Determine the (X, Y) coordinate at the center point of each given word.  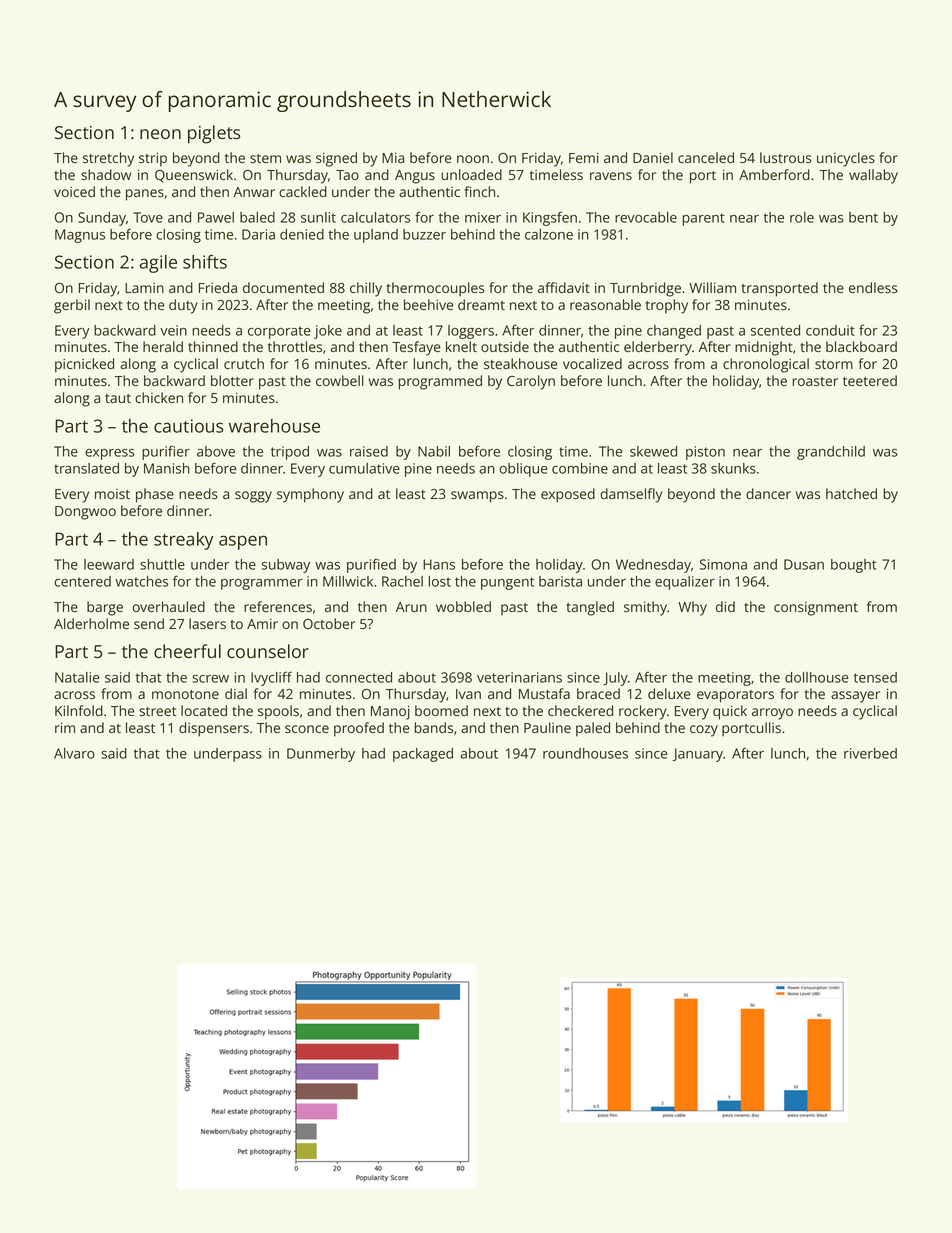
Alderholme (91, 623)
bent (863, 217)
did (725, 606)
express (110, 454)
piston (705, 453)
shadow (106, 174)
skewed (653, 451)
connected (359, 677)
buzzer (424, 234)
